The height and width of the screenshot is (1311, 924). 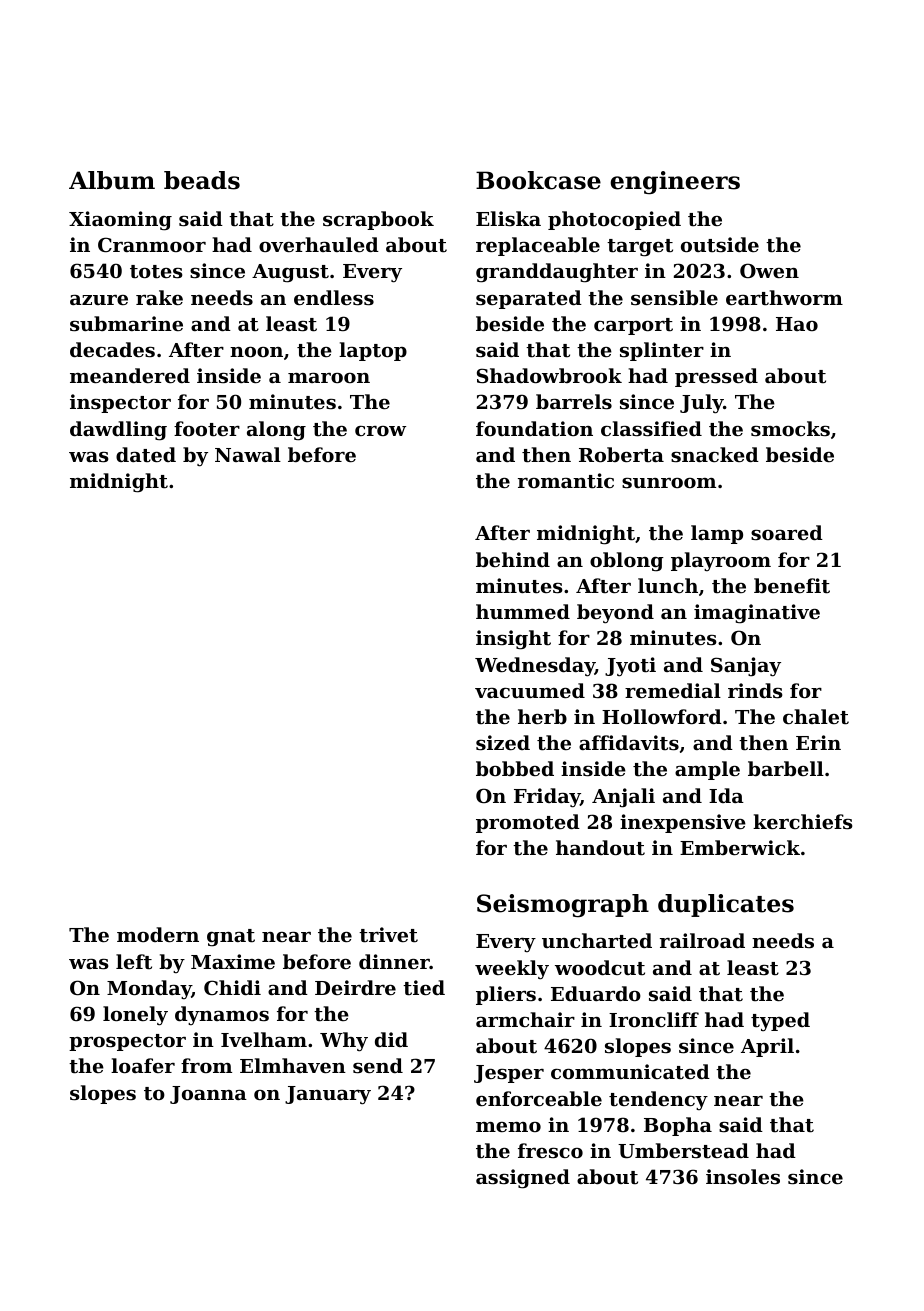 What do you see at coordinates (633, 326) in the screenshot?
I see `carport` at bounding box center [633, 326].
